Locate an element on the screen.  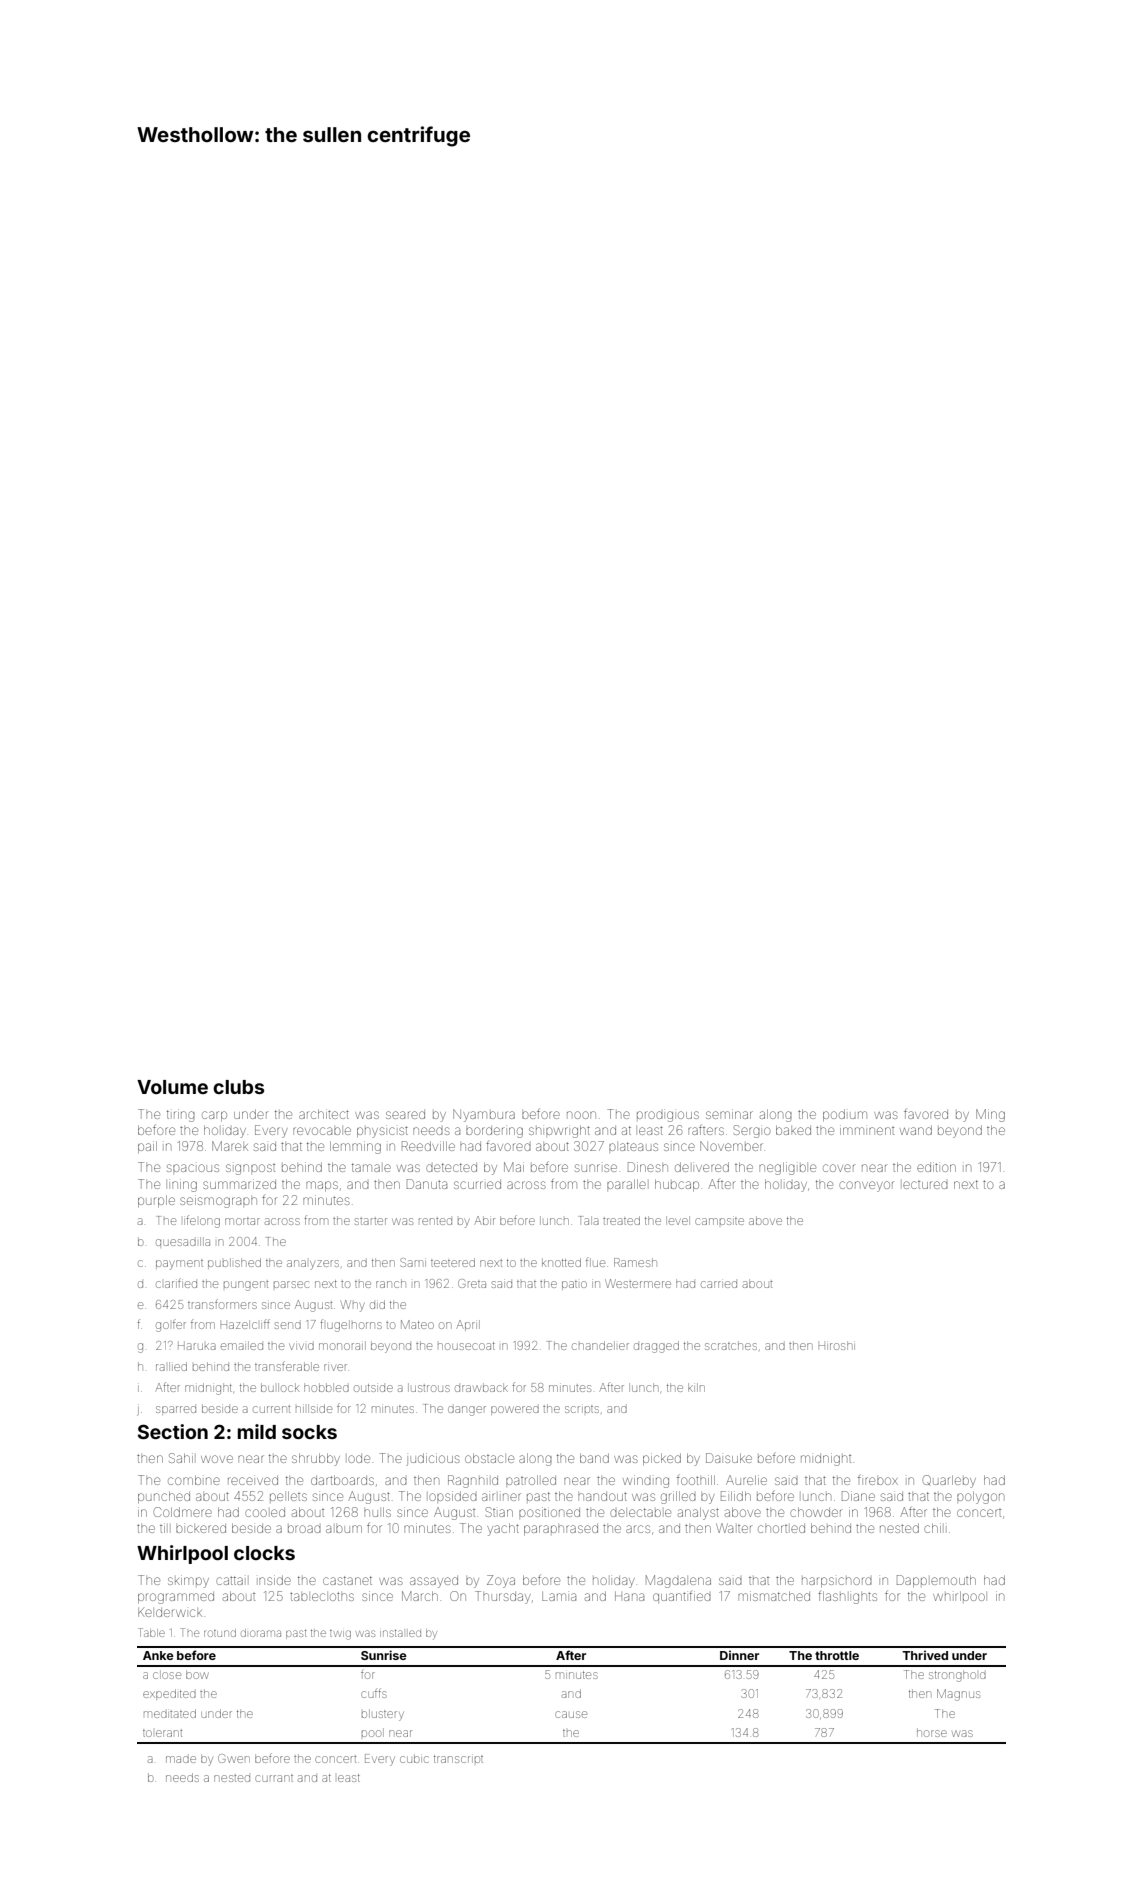
dragged is located at coordinates (656, 1347).
